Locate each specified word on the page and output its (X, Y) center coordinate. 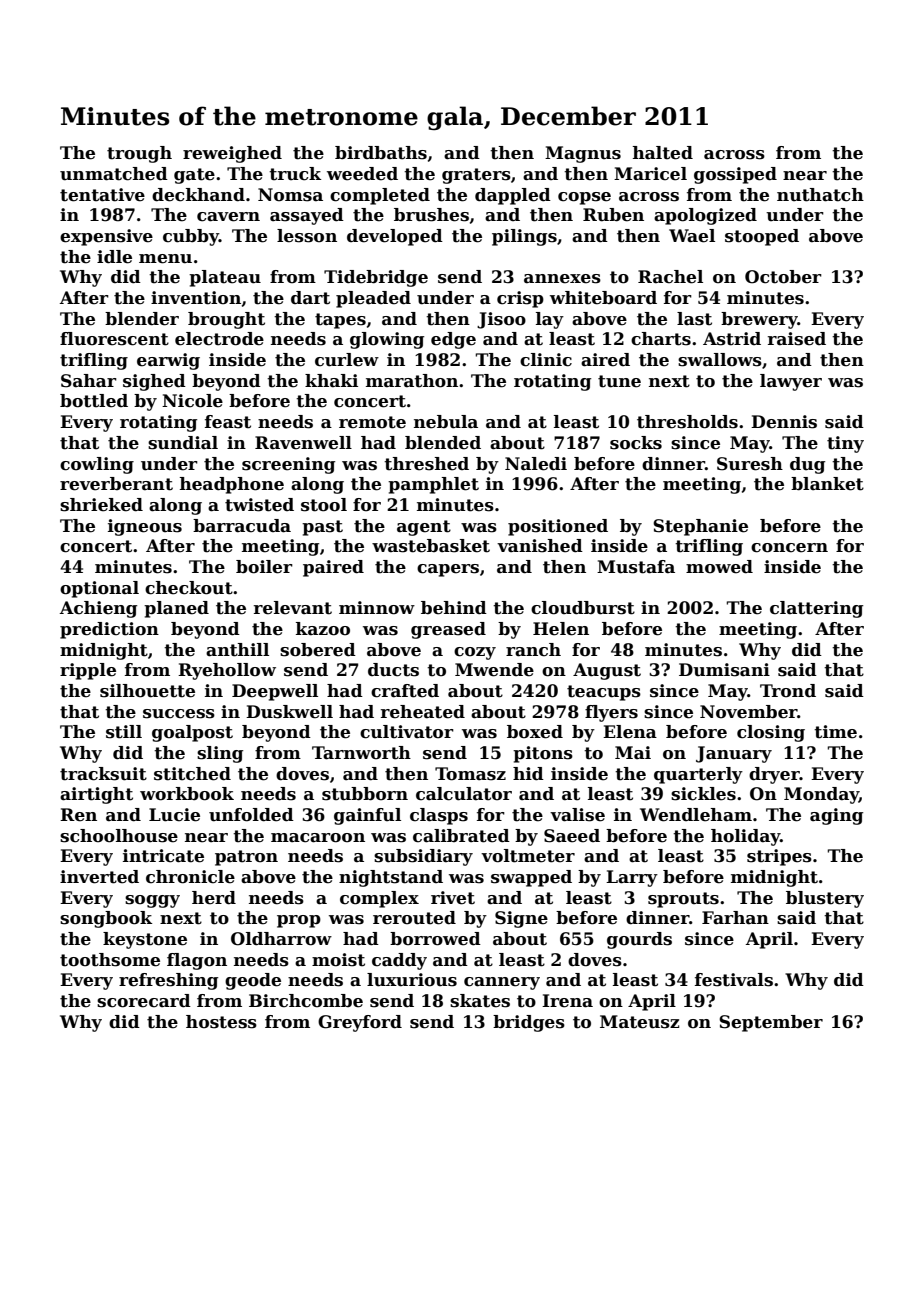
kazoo (323, 629)
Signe (521, 919)
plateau (225, 278)
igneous (145, 527)
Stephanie (700, 527)
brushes (431, 215)
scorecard (144, 1001)
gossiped (735, 175)
